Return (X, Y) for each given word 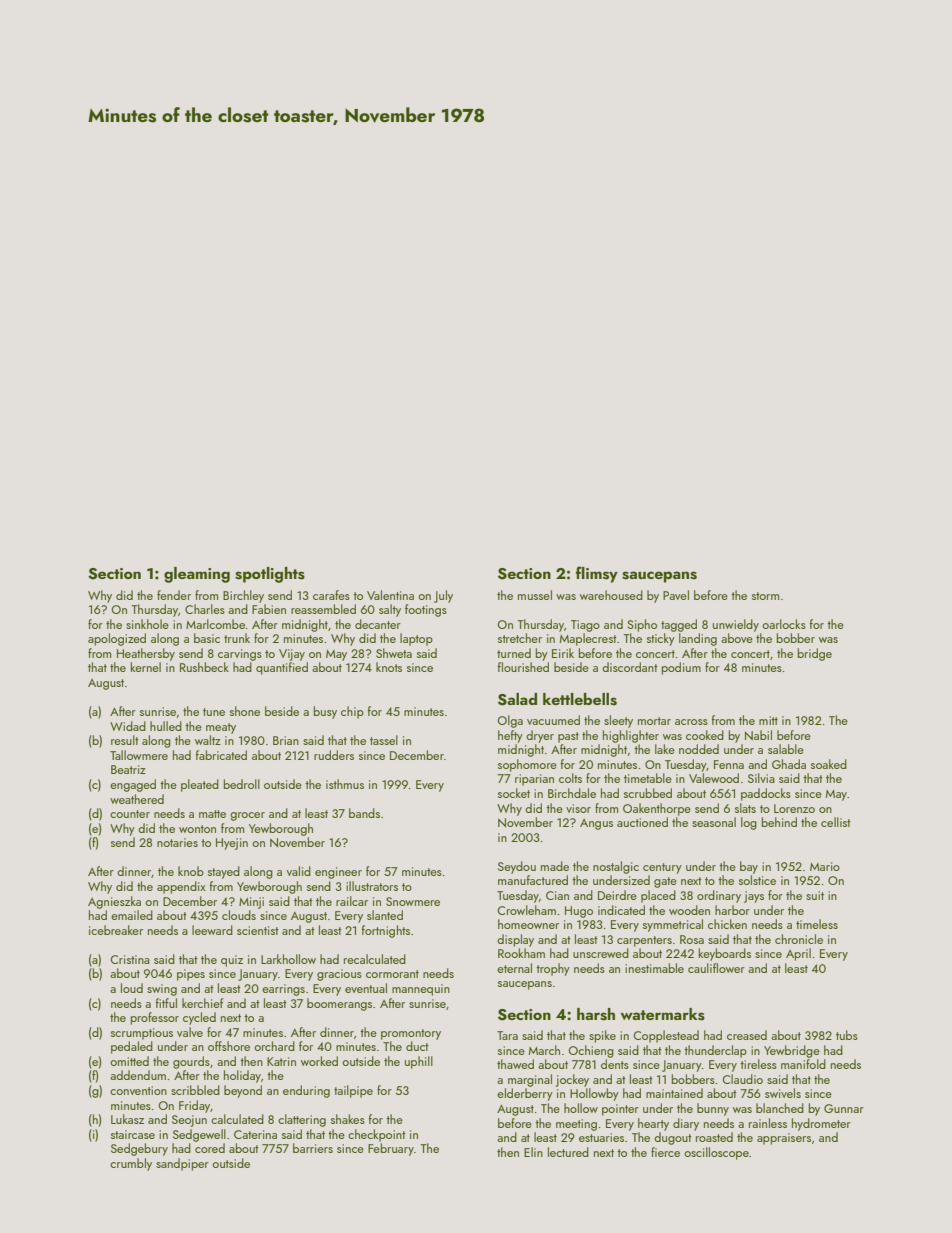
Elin (533, 1152)
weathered (137, 799)
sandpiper (182, 1164)
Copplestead (666, 1036)
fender (174, 595)
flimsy (597, 574)
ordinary (719, 896)
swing (162, 990)
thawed (515, 1064)
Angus (596, 824)
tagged (679, 625)
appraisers (784, 1139)
